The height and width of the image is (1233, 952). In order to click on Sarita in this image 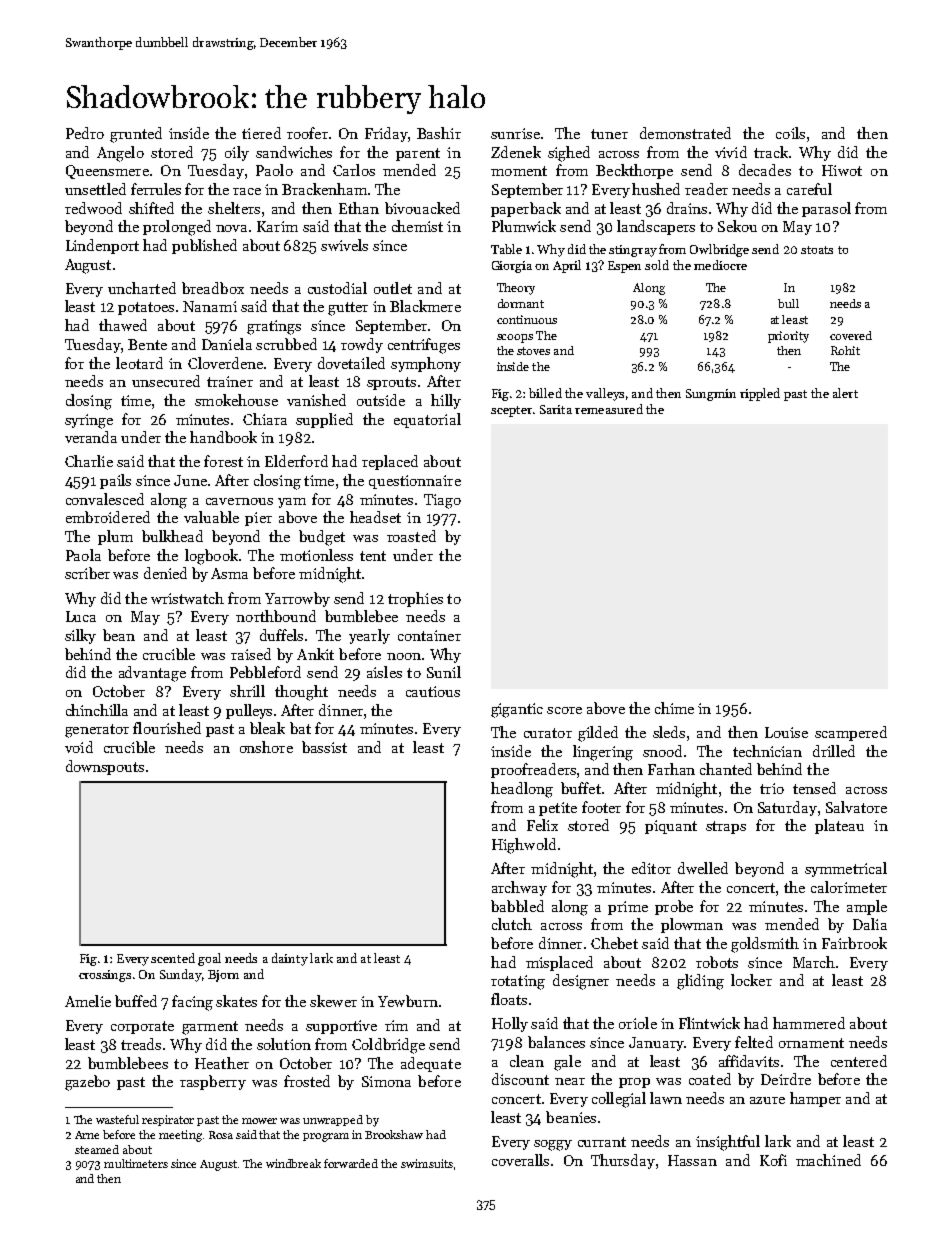, I will do `click(556, 409)`.
